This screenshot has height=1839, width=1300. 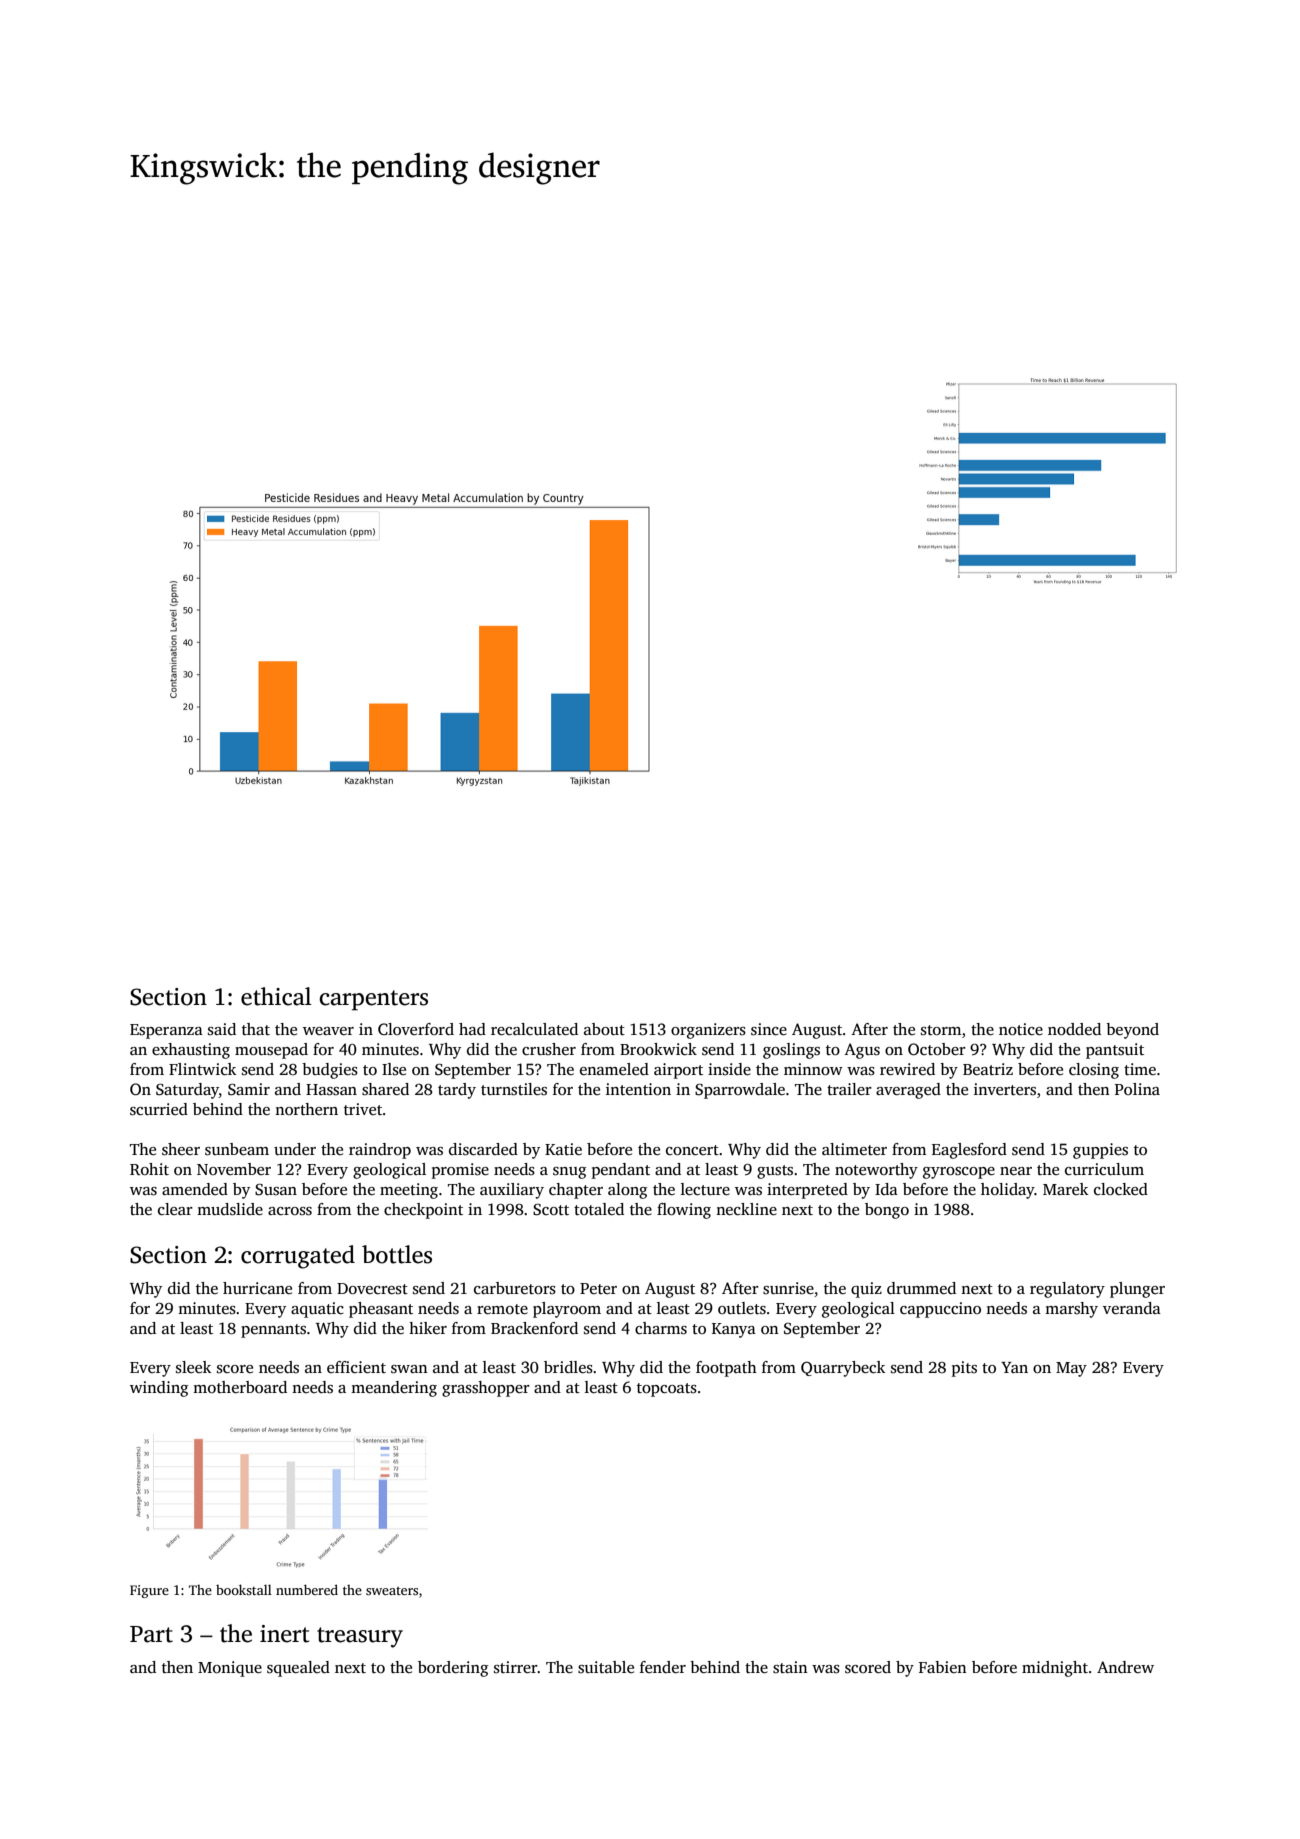 I want to click on storm, so click(x=941, y=1030).
